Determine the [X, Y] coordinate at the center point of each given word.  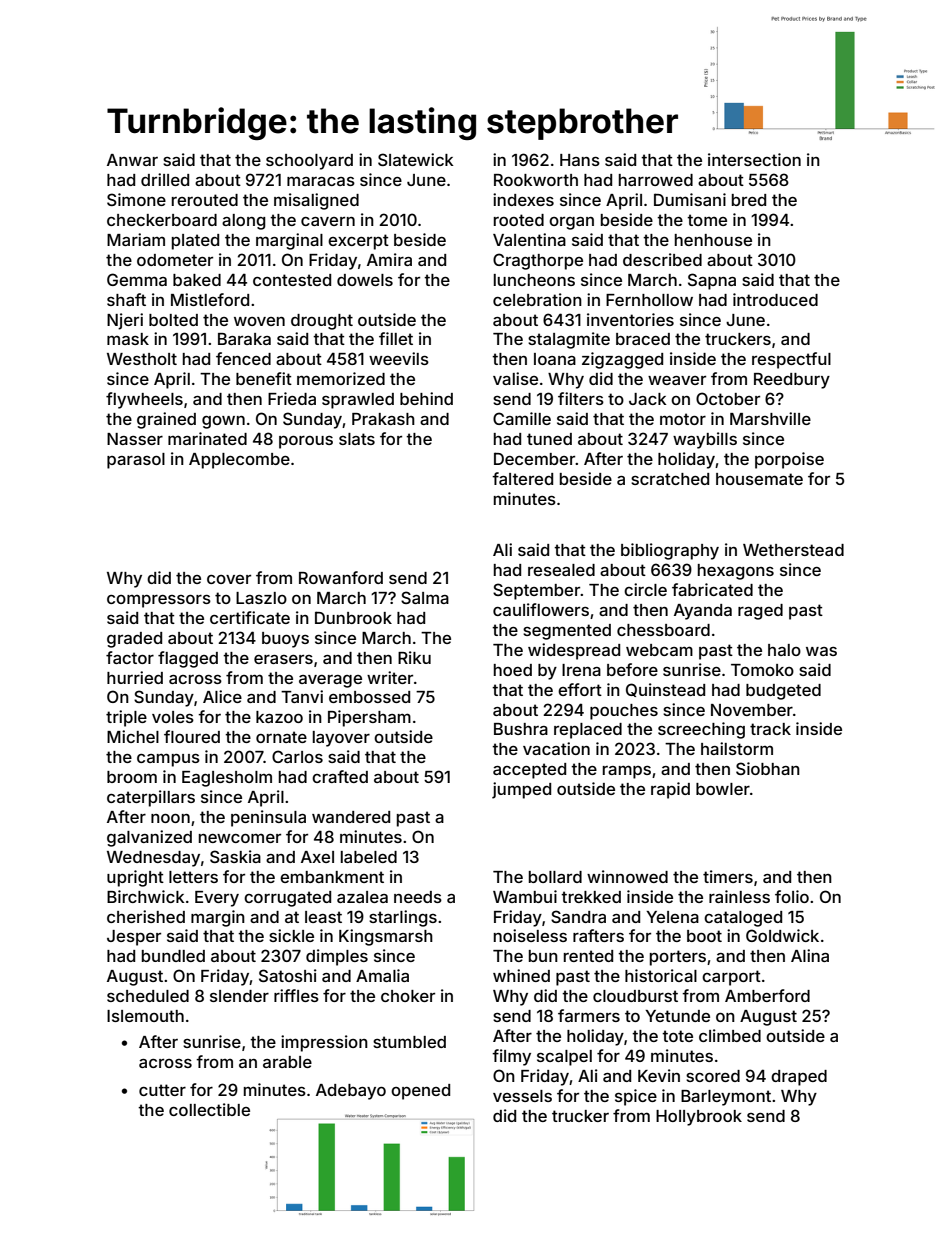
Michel [133, 736]
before [632, 669]
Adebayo [351, 1092]
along [244, 222]
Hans [580, 160]
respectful [791, 360]
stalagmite [569, 340]
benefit [264, 378]
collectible [209, 1109]
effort [580, 689]
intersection [754, 159]
